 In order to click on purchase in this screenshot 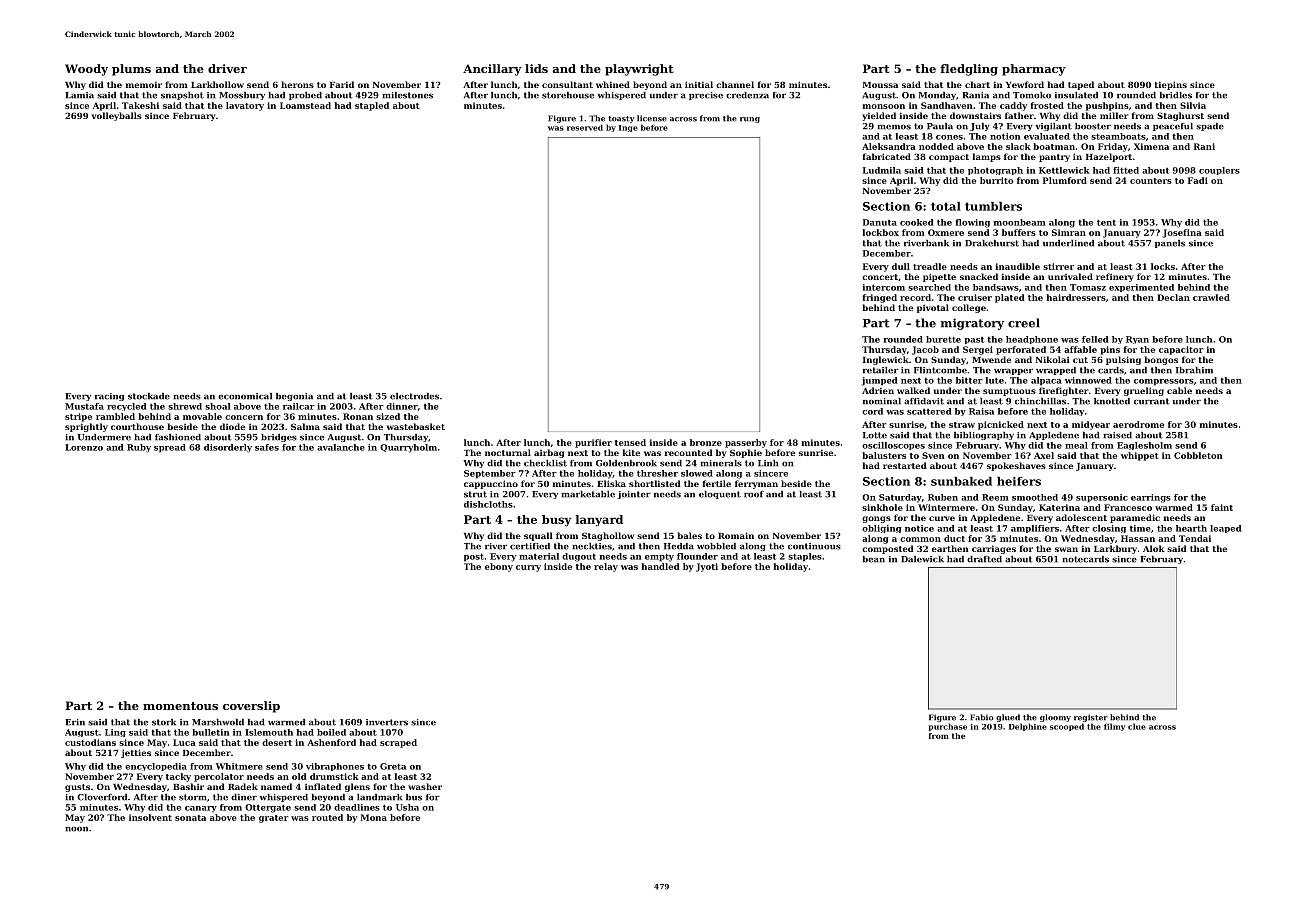, I will do `click(947, 727)`.
